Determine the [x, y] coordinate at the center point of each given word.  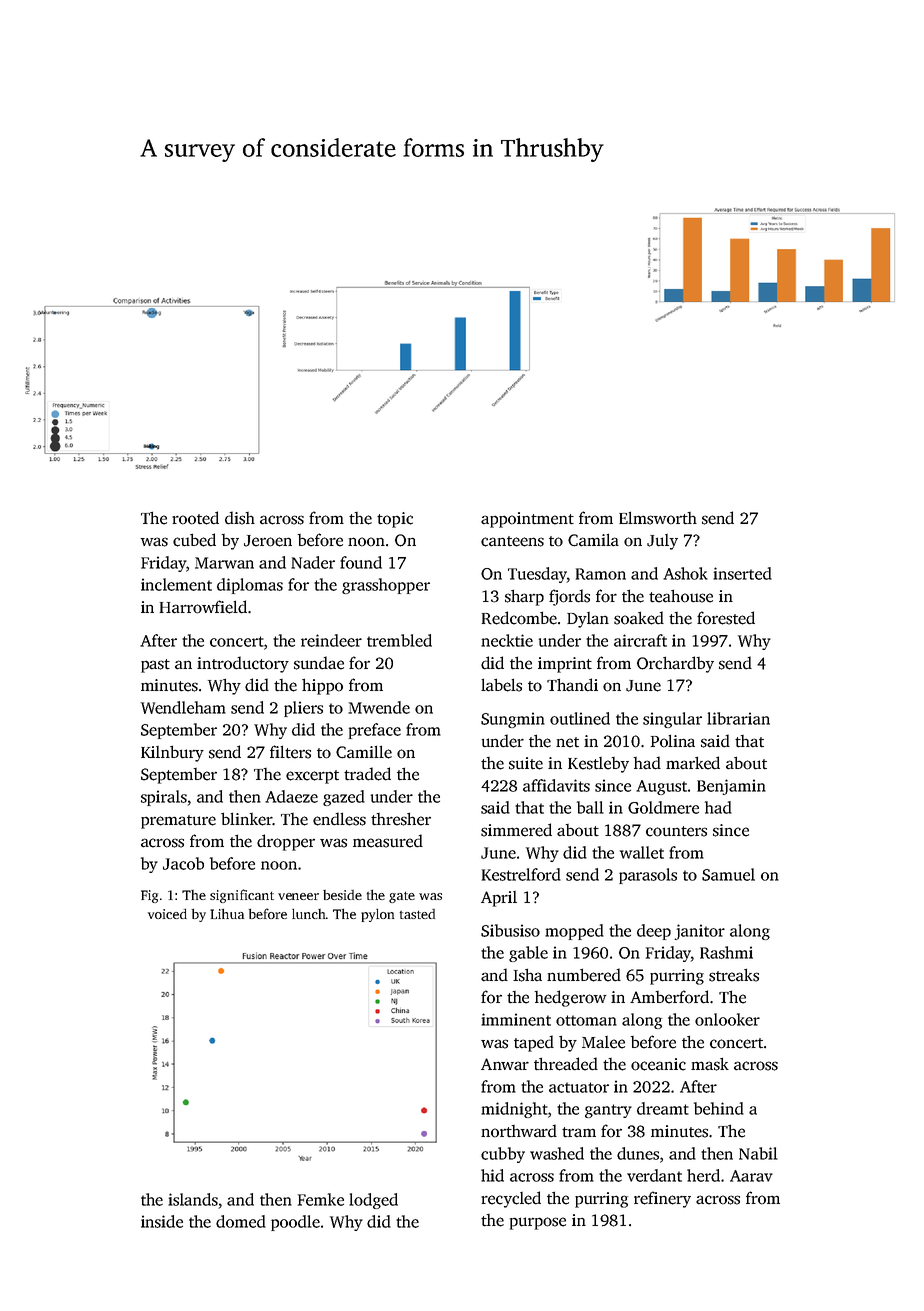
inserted [742, 573]
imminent [516, 1019]
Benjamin [731, 787]
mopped [574, 932]
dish [240, 518]
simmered [516, 830]
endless [339, 819]
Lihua [227, 914]
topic [395, 520]
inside [162, 1221]
